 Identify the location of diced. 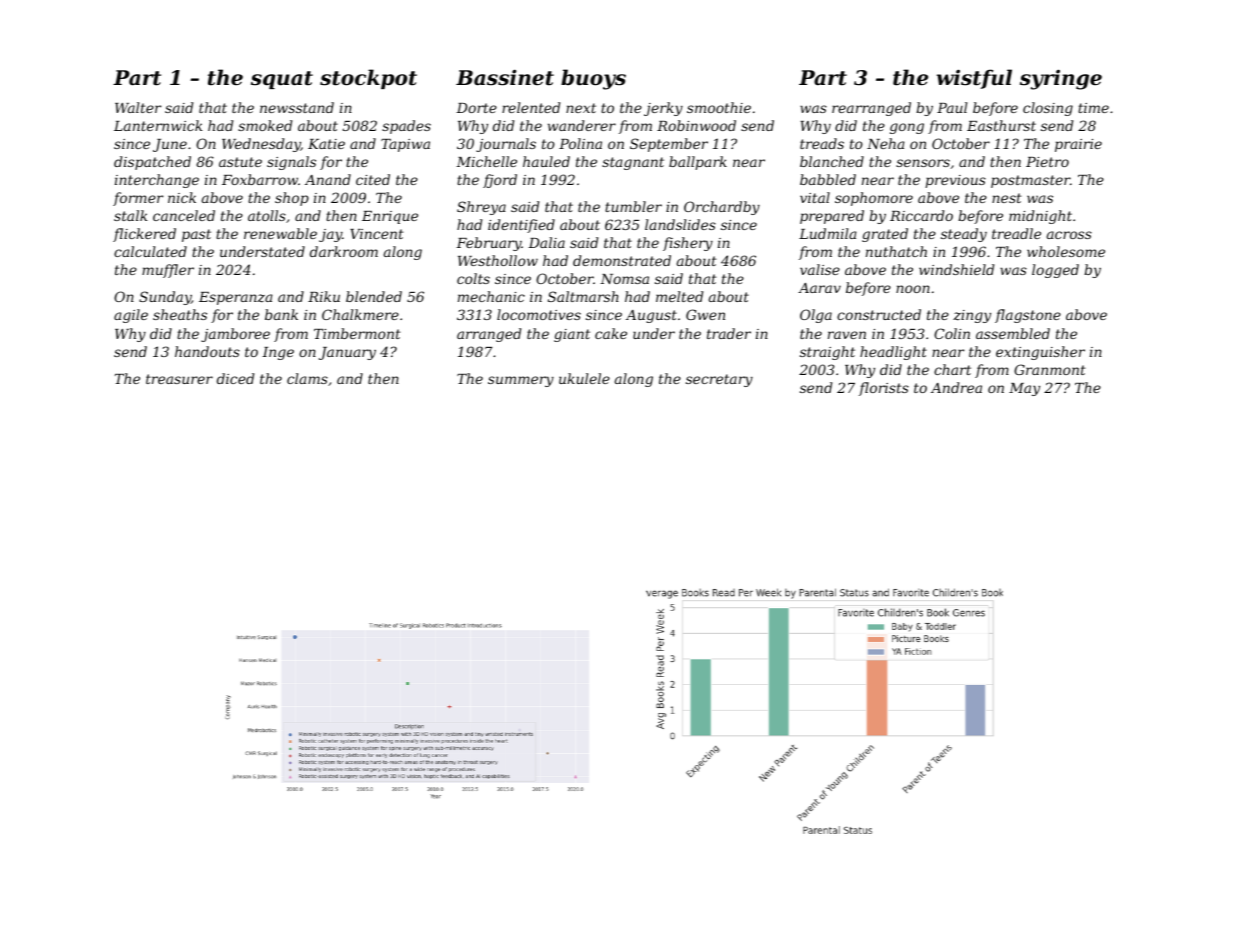
(235, 378).
